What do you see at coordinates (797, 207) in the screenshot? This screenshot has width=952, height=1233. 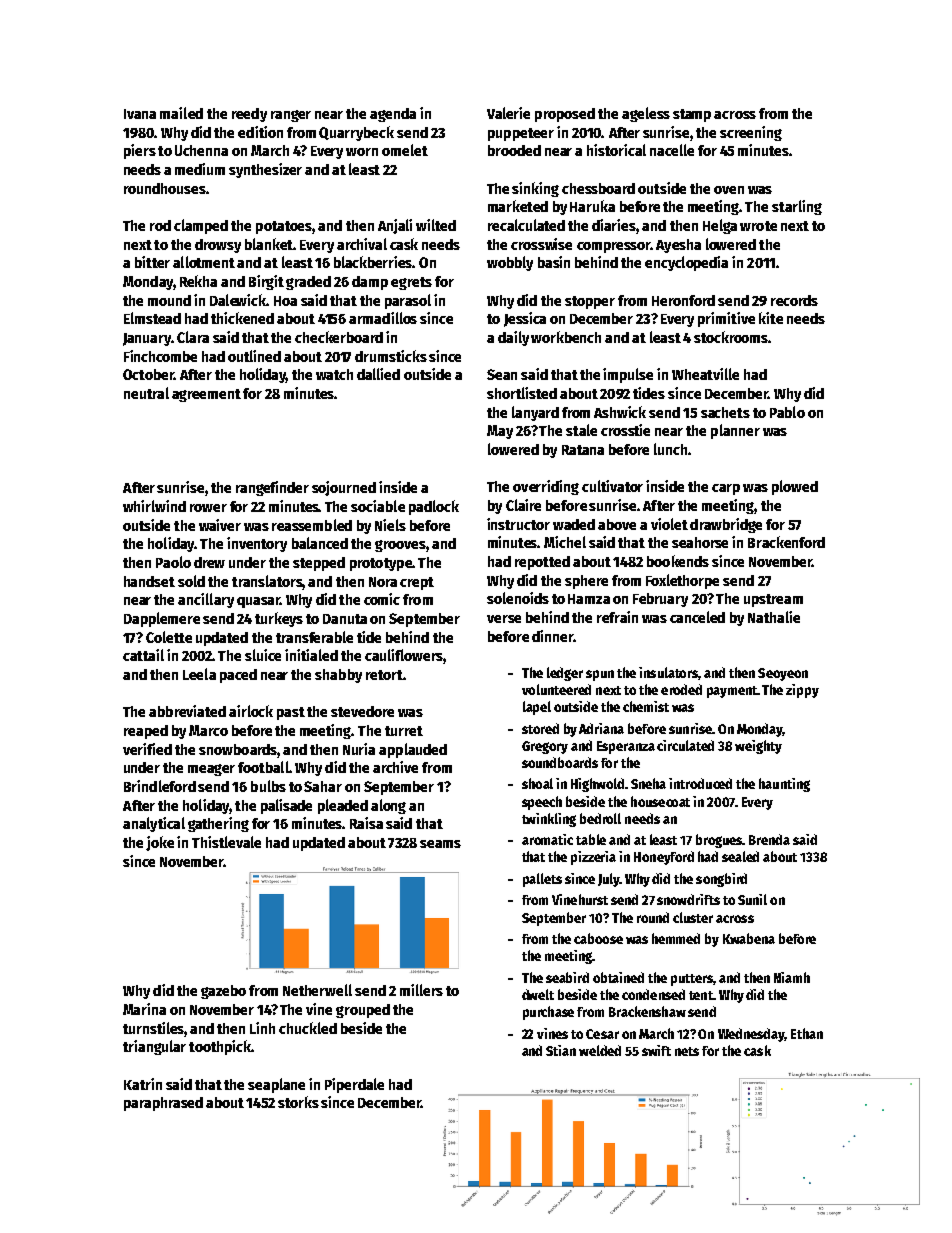 I see `starling` at bounding box center [797, 207].
